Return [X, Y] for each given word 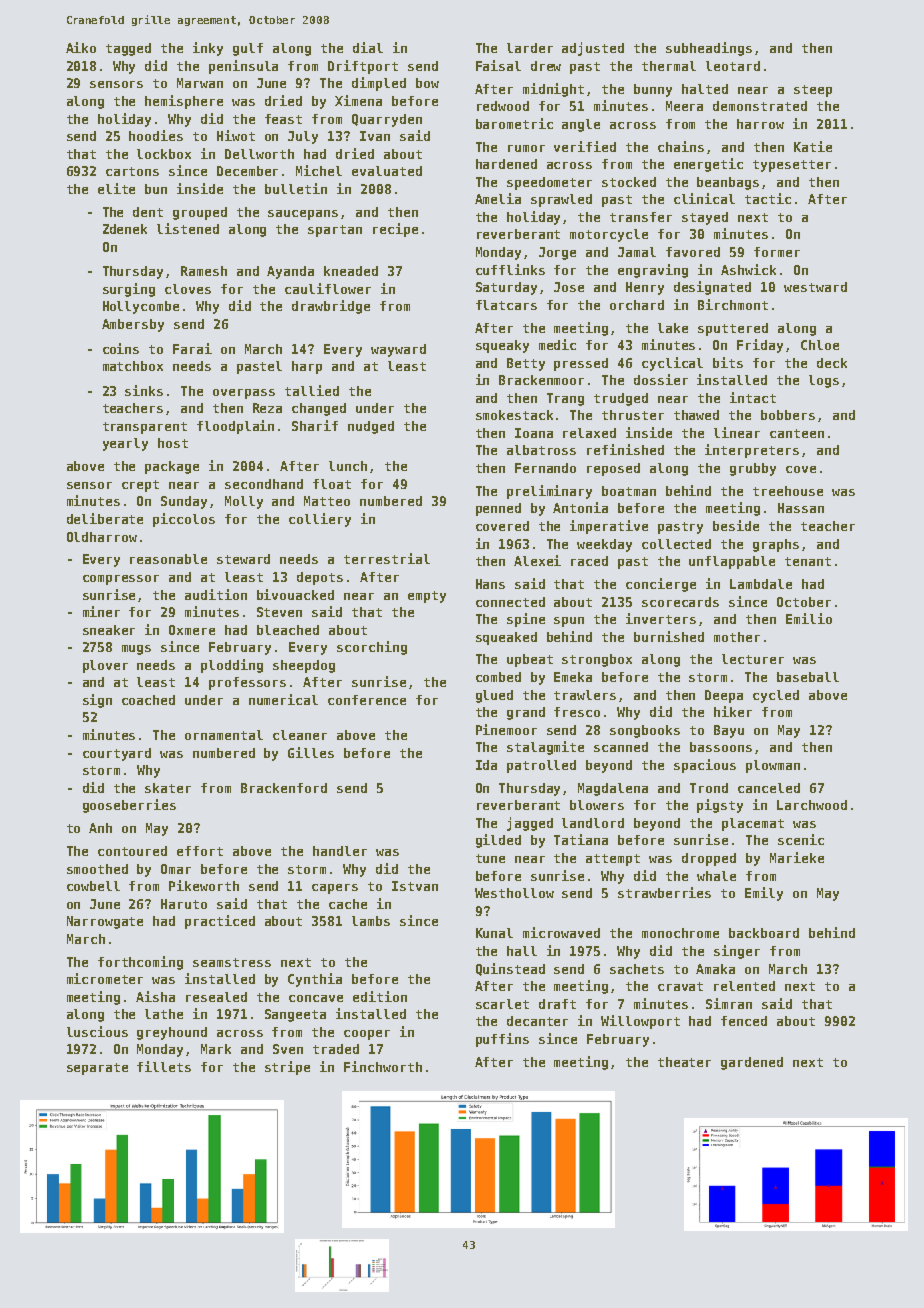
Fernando [545, 468]
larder [530, 48]
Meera [684, 106]
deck [832, 363]
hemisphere [184, 102]
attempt [613, 860]
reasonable [168, 559]
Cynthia [315, 980]
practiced [220, 922]
